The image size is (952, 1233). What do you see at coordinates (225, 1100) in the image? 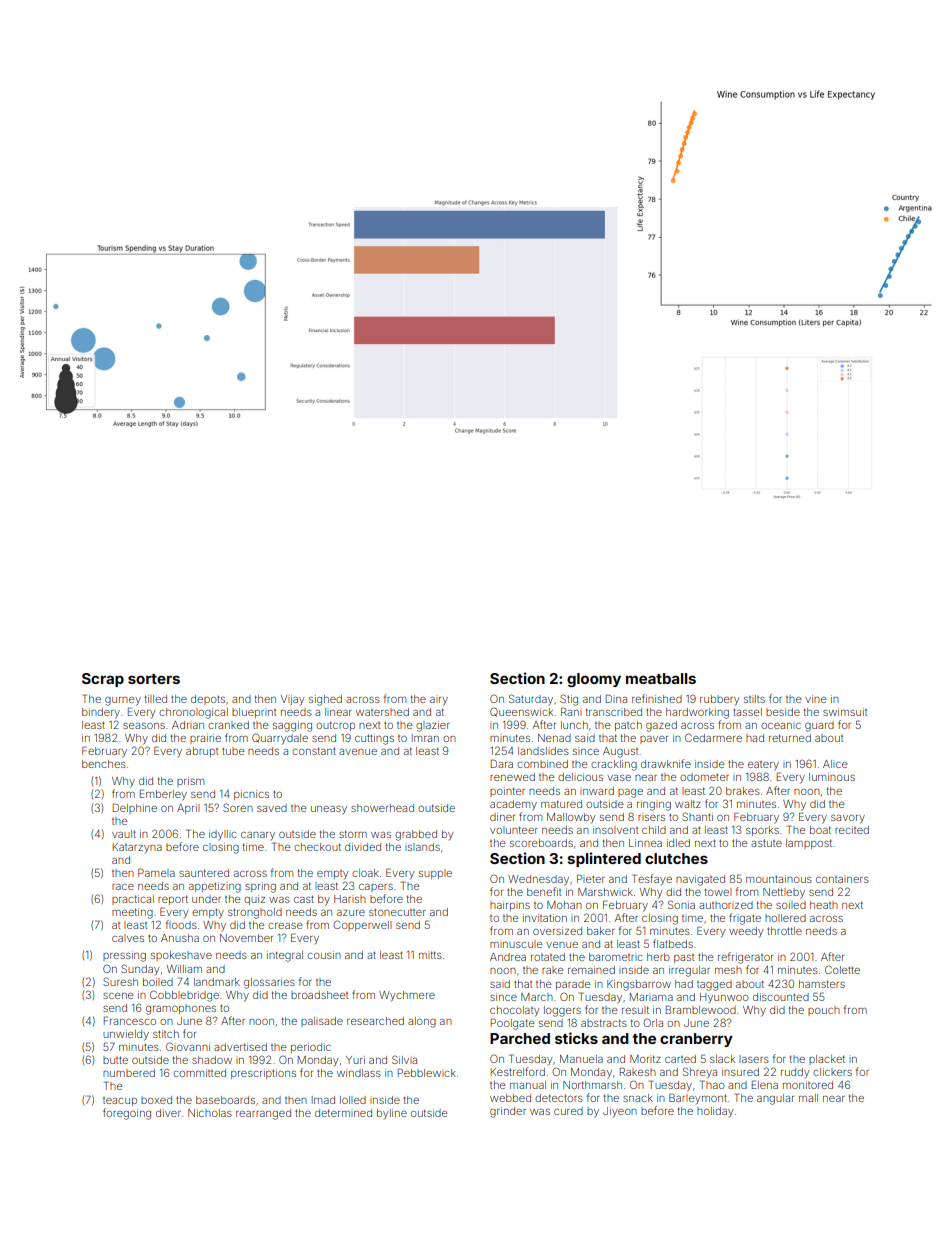
I see `baseboards` at bounding box center [225, 1100].
